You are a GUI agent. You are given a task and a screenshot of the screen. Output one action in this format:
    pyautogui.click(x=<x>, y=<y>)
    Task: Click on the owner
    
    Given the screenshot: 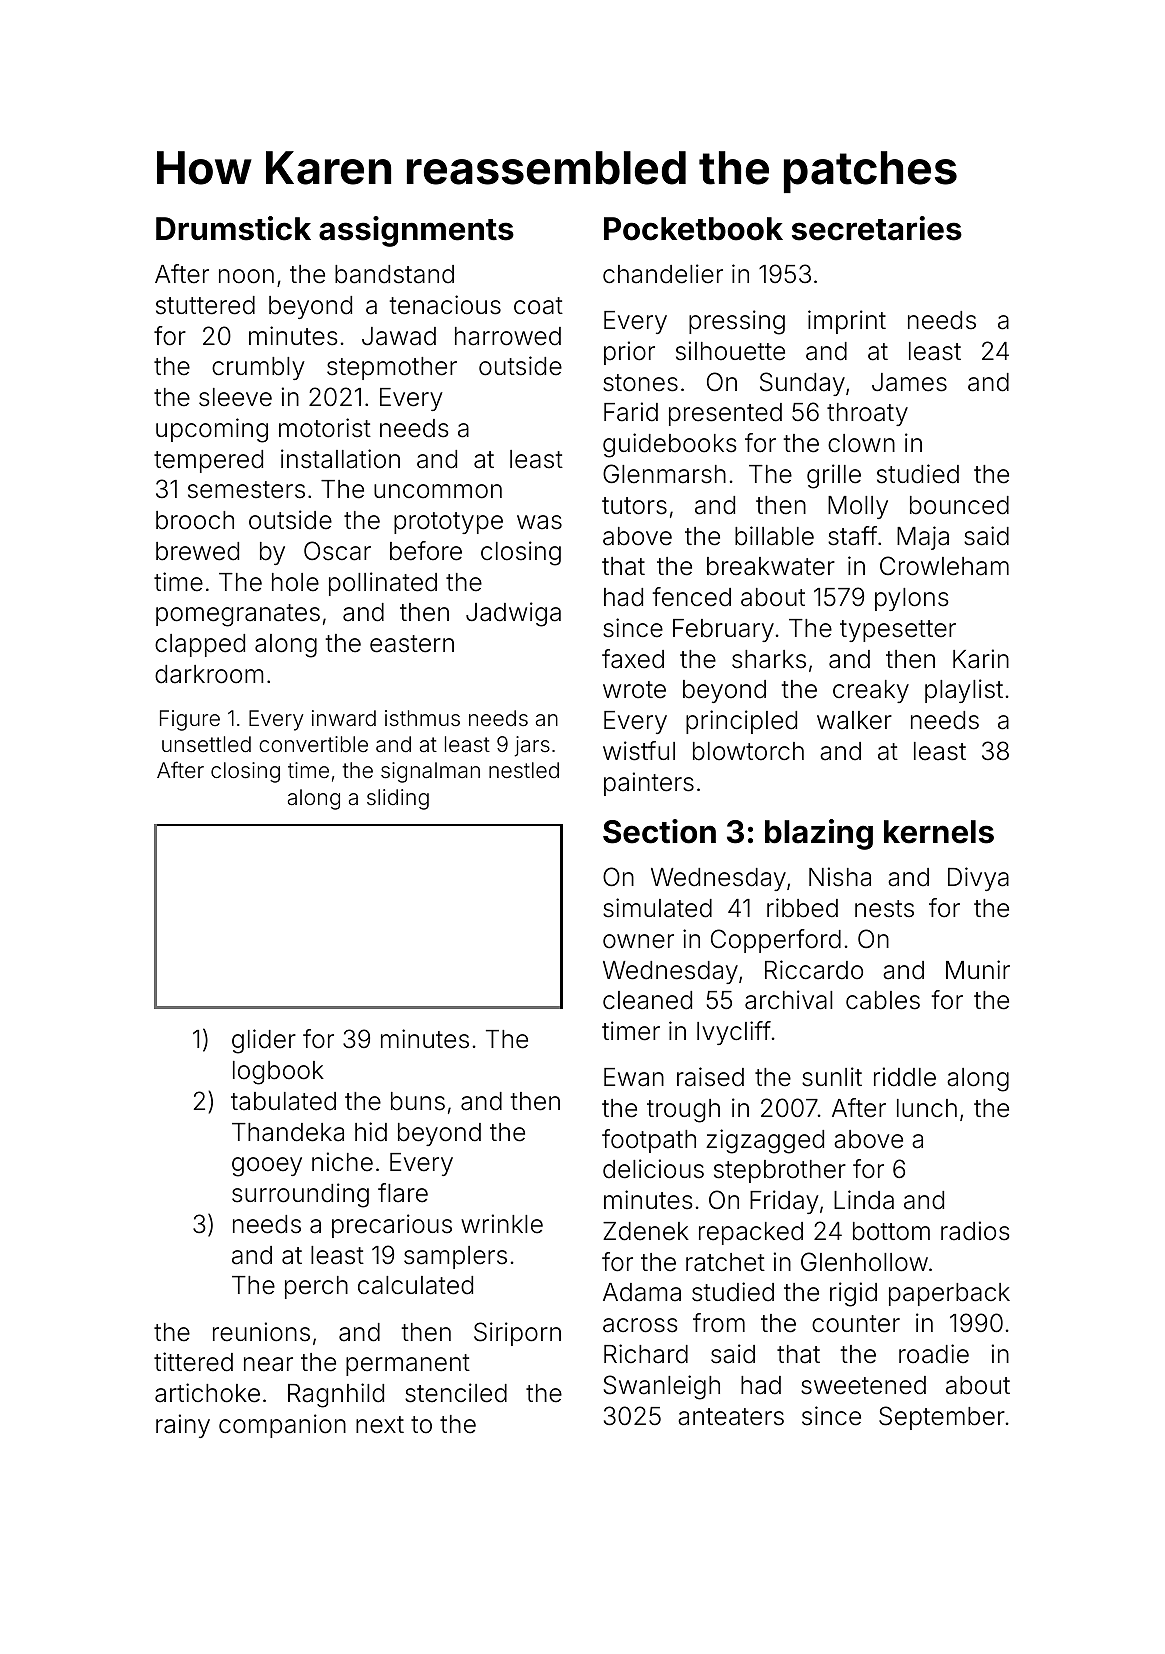 What is the action you would take?
    pyautogui.click(x=638, y=941)
